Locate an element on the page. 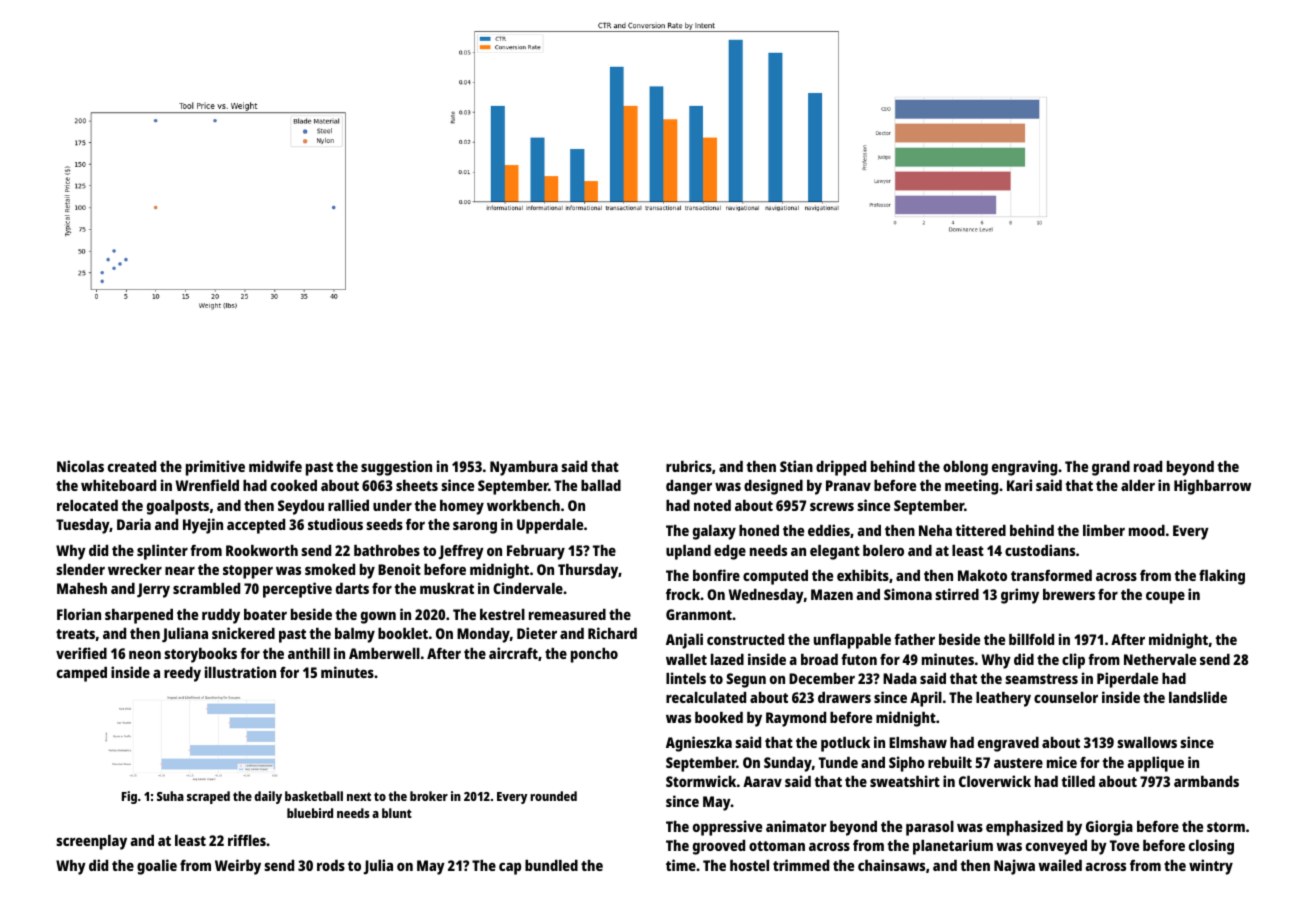 This page has width=1308, height=924. illustration is located at coordinates (240, 672).
